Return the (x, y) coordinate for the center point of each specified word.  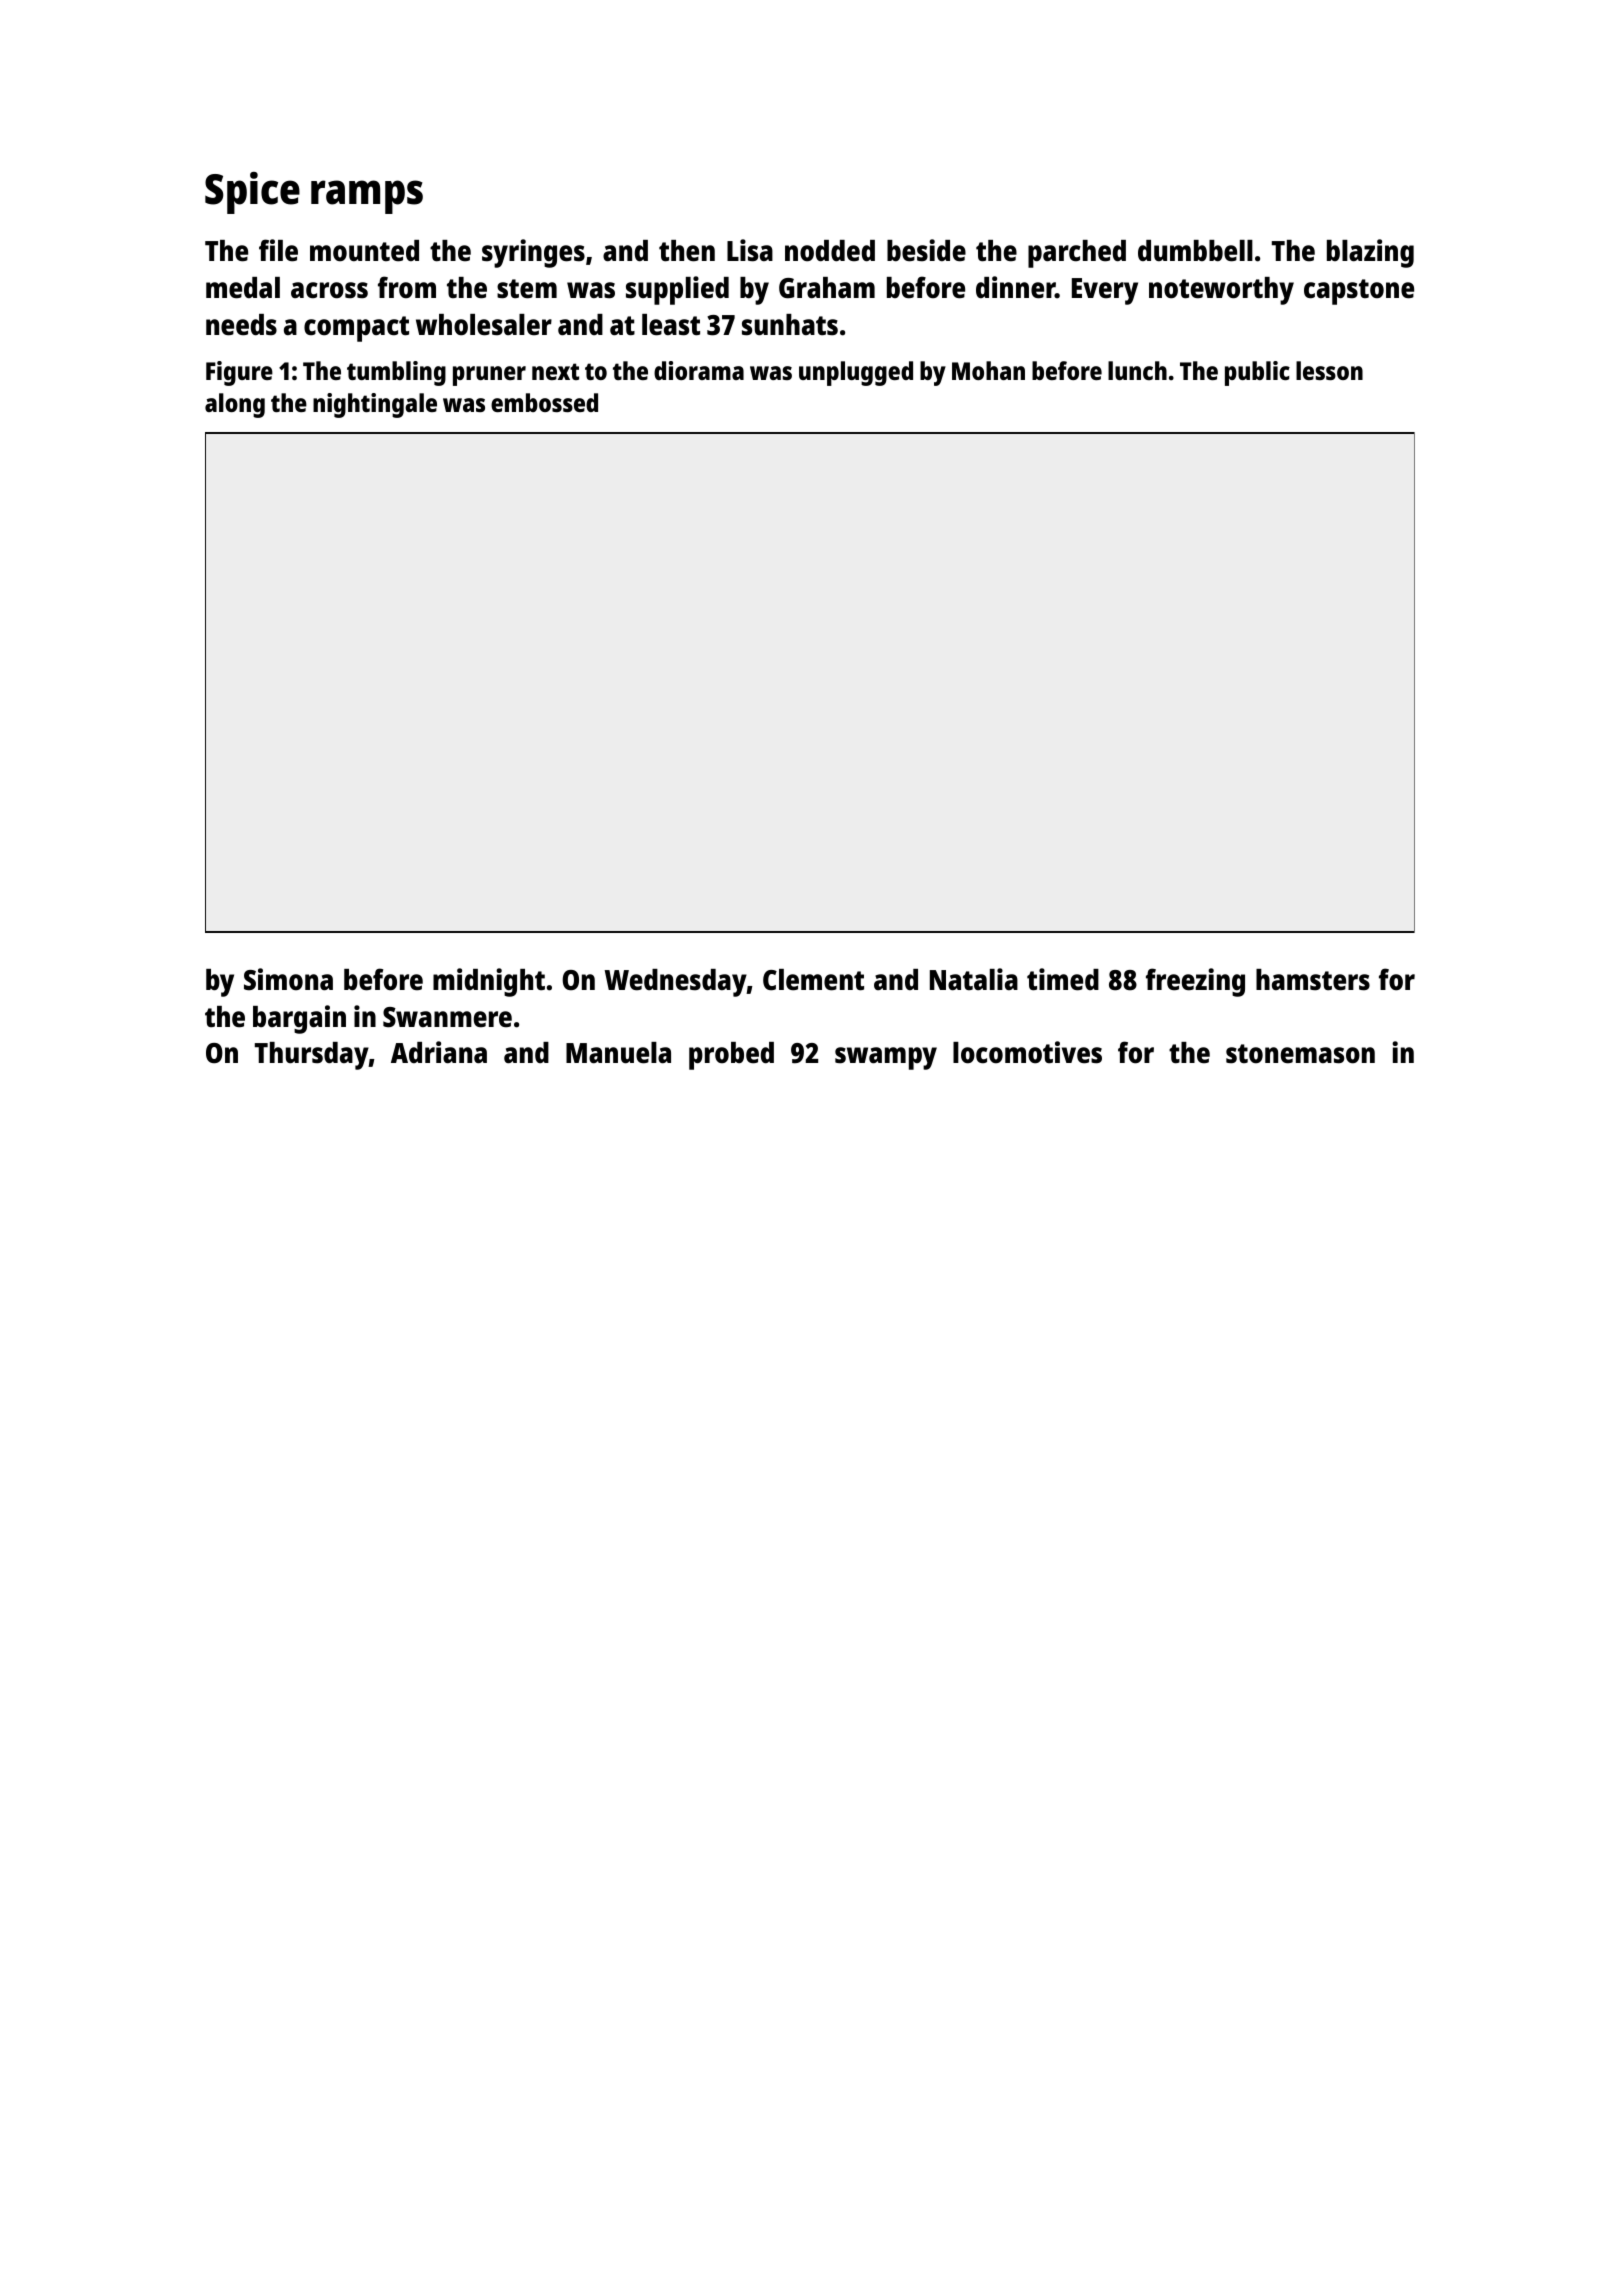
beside (926, 250)
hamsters (1313, 980)
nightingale (375, 405)
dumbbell (1195, 251)
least (671, 325)
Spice (252, 193)
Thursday (312, 1056)
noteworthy (1221, 291)
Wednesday (676, 983)
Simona (288, 979)
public (1257, 373)
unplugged (856, 373)
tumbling (396, 373)
